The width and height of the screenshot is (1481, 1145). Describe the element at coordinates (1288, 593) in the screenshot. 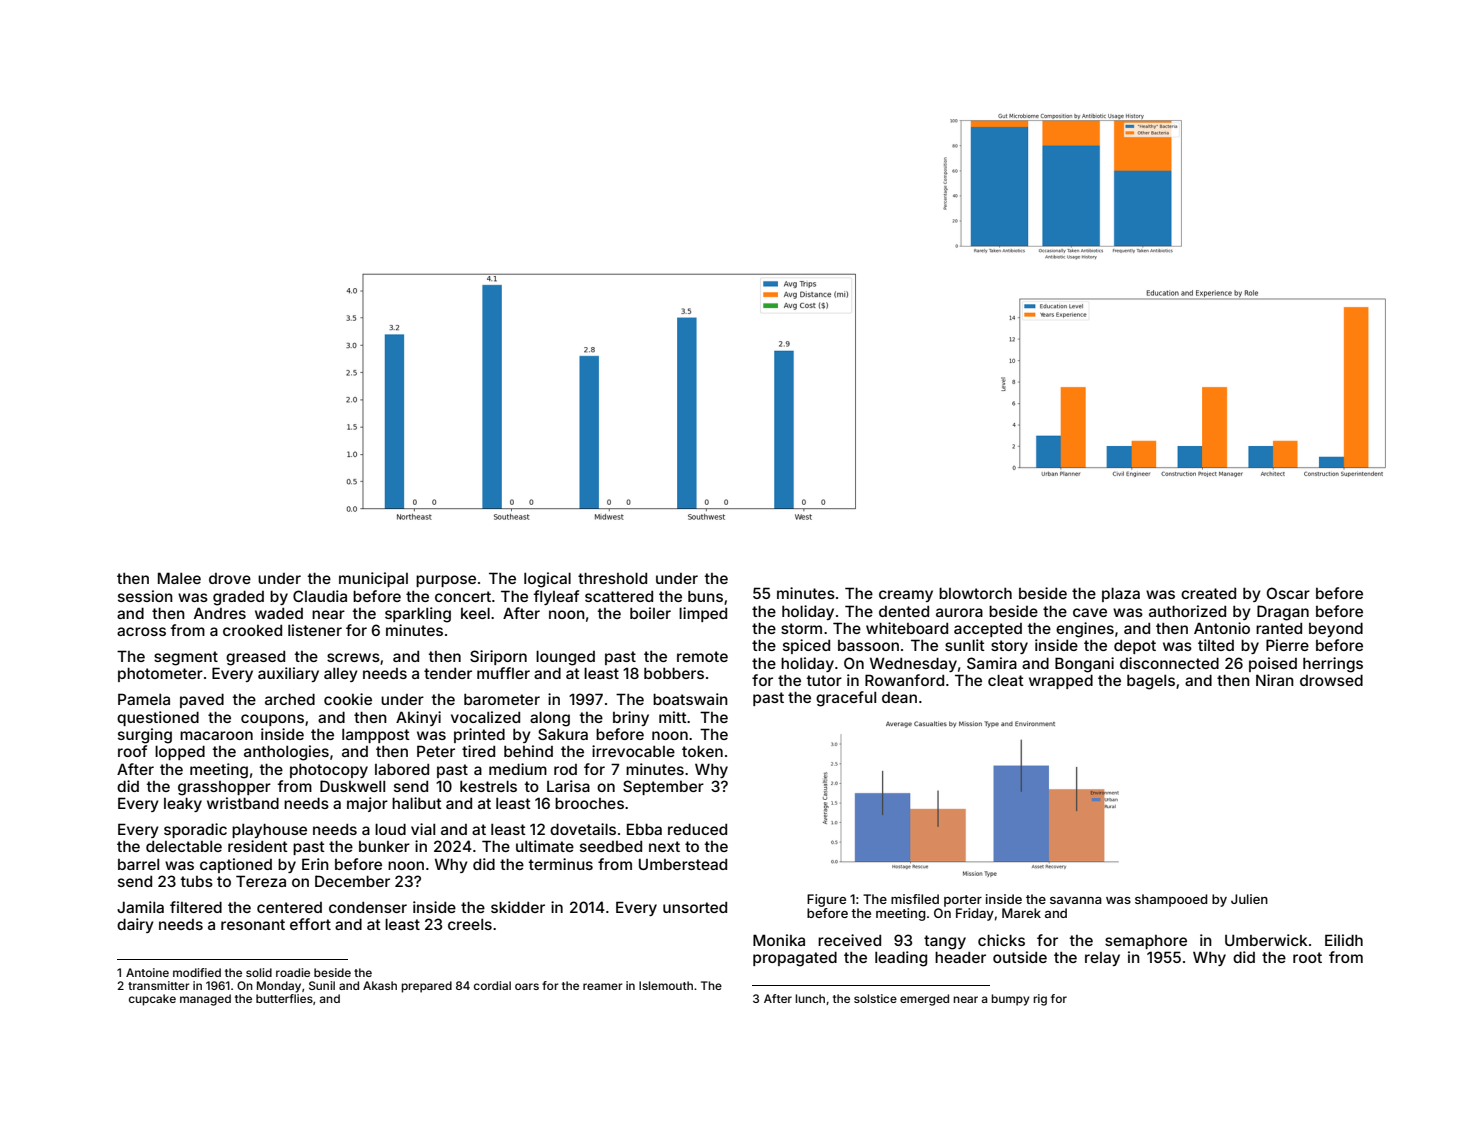

I see `Oscar` at that location.
